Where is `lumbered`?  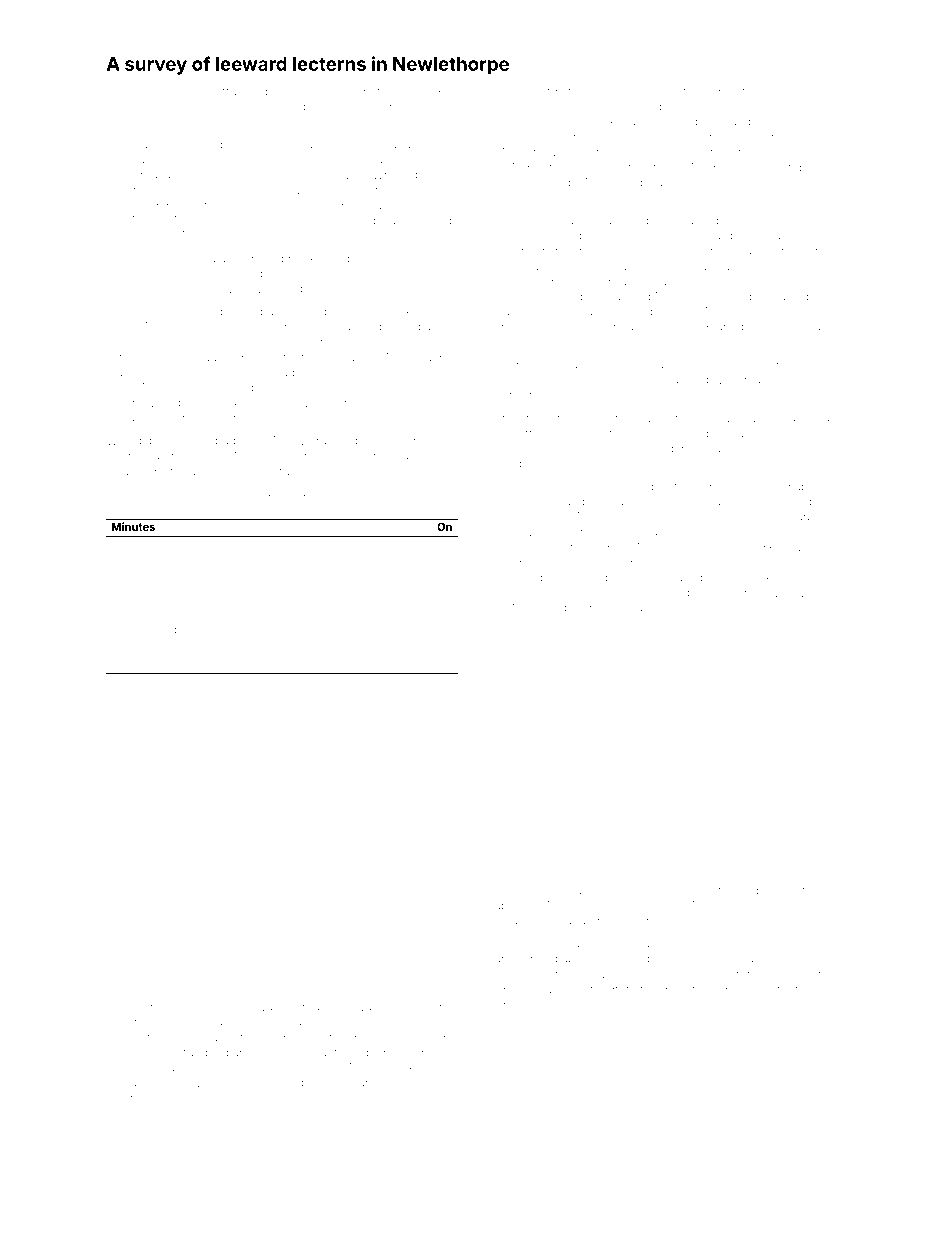
lumbered is located at coordinates (521, 920).
